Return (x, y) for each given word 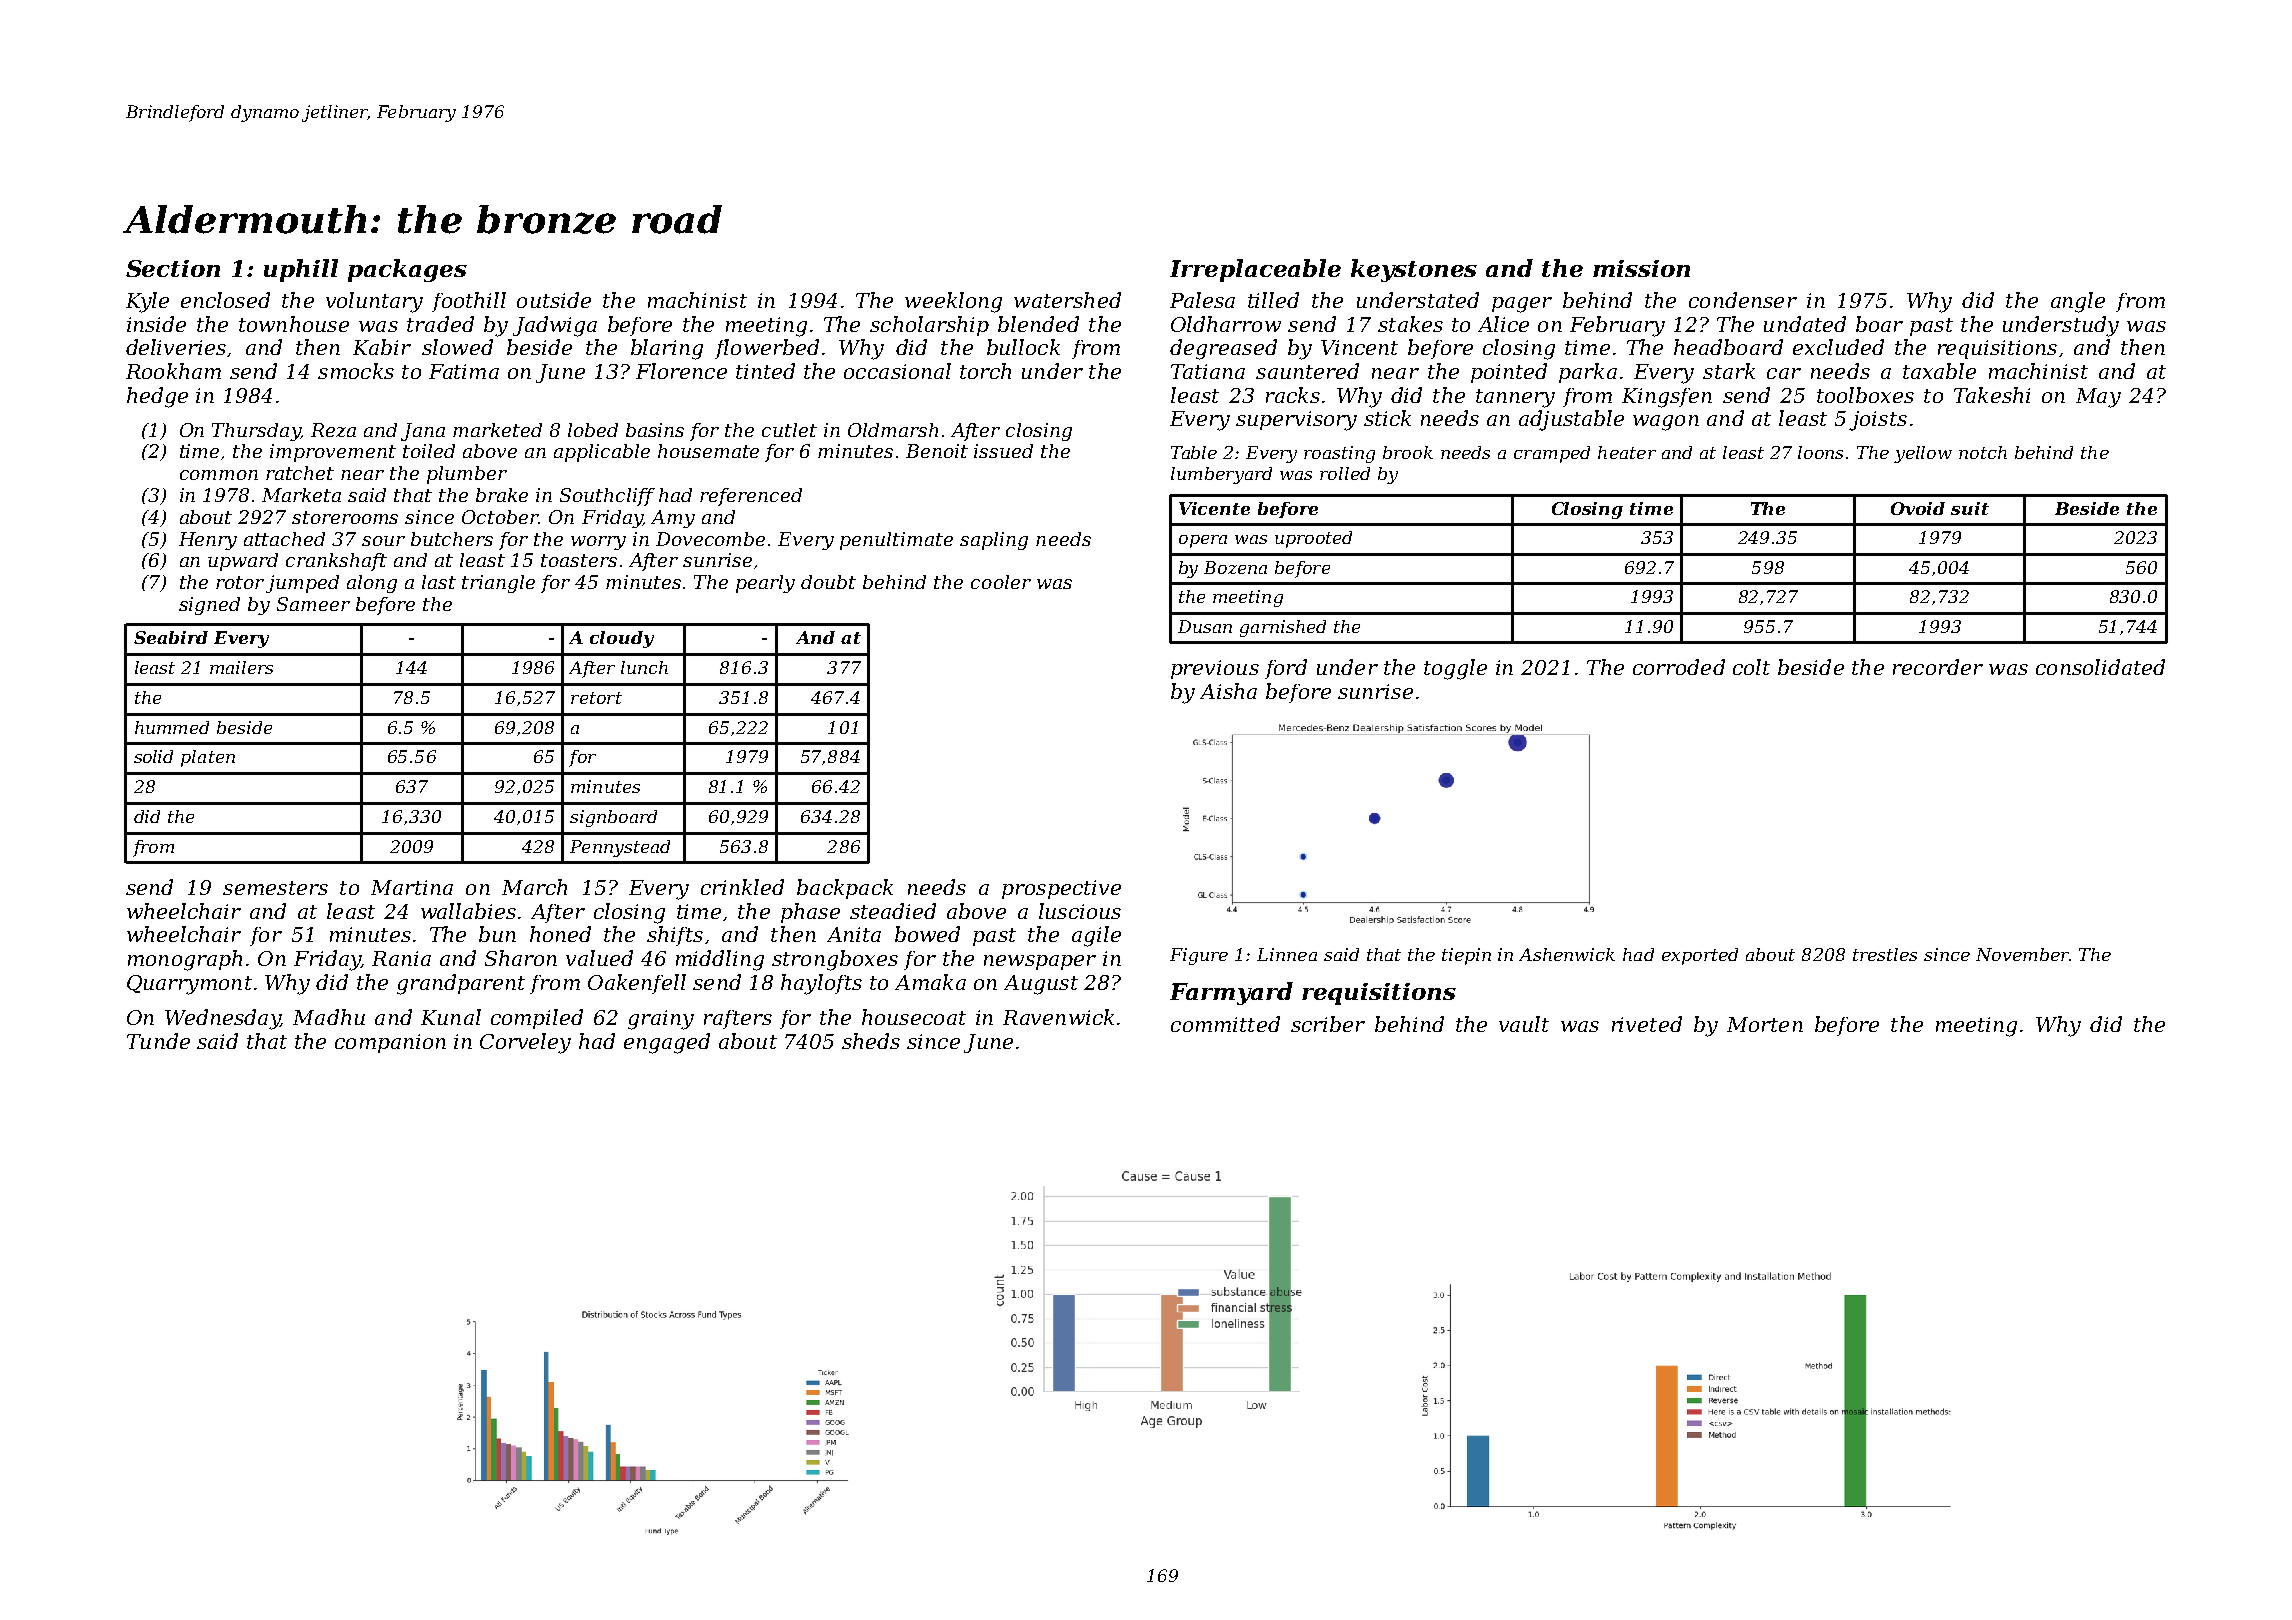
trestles (1885, 954)
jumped (302, 584)
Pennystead (620, 848)
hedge (157, 397)
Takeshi (1992, 395)
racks (1293, 395)
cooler (1001, 582)
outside (554, 300)
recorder (1938, 667)
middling (720, 960)
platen (208, 758)
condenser (1743, 300)
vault (1524, 1024)
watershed (1067, 300)
